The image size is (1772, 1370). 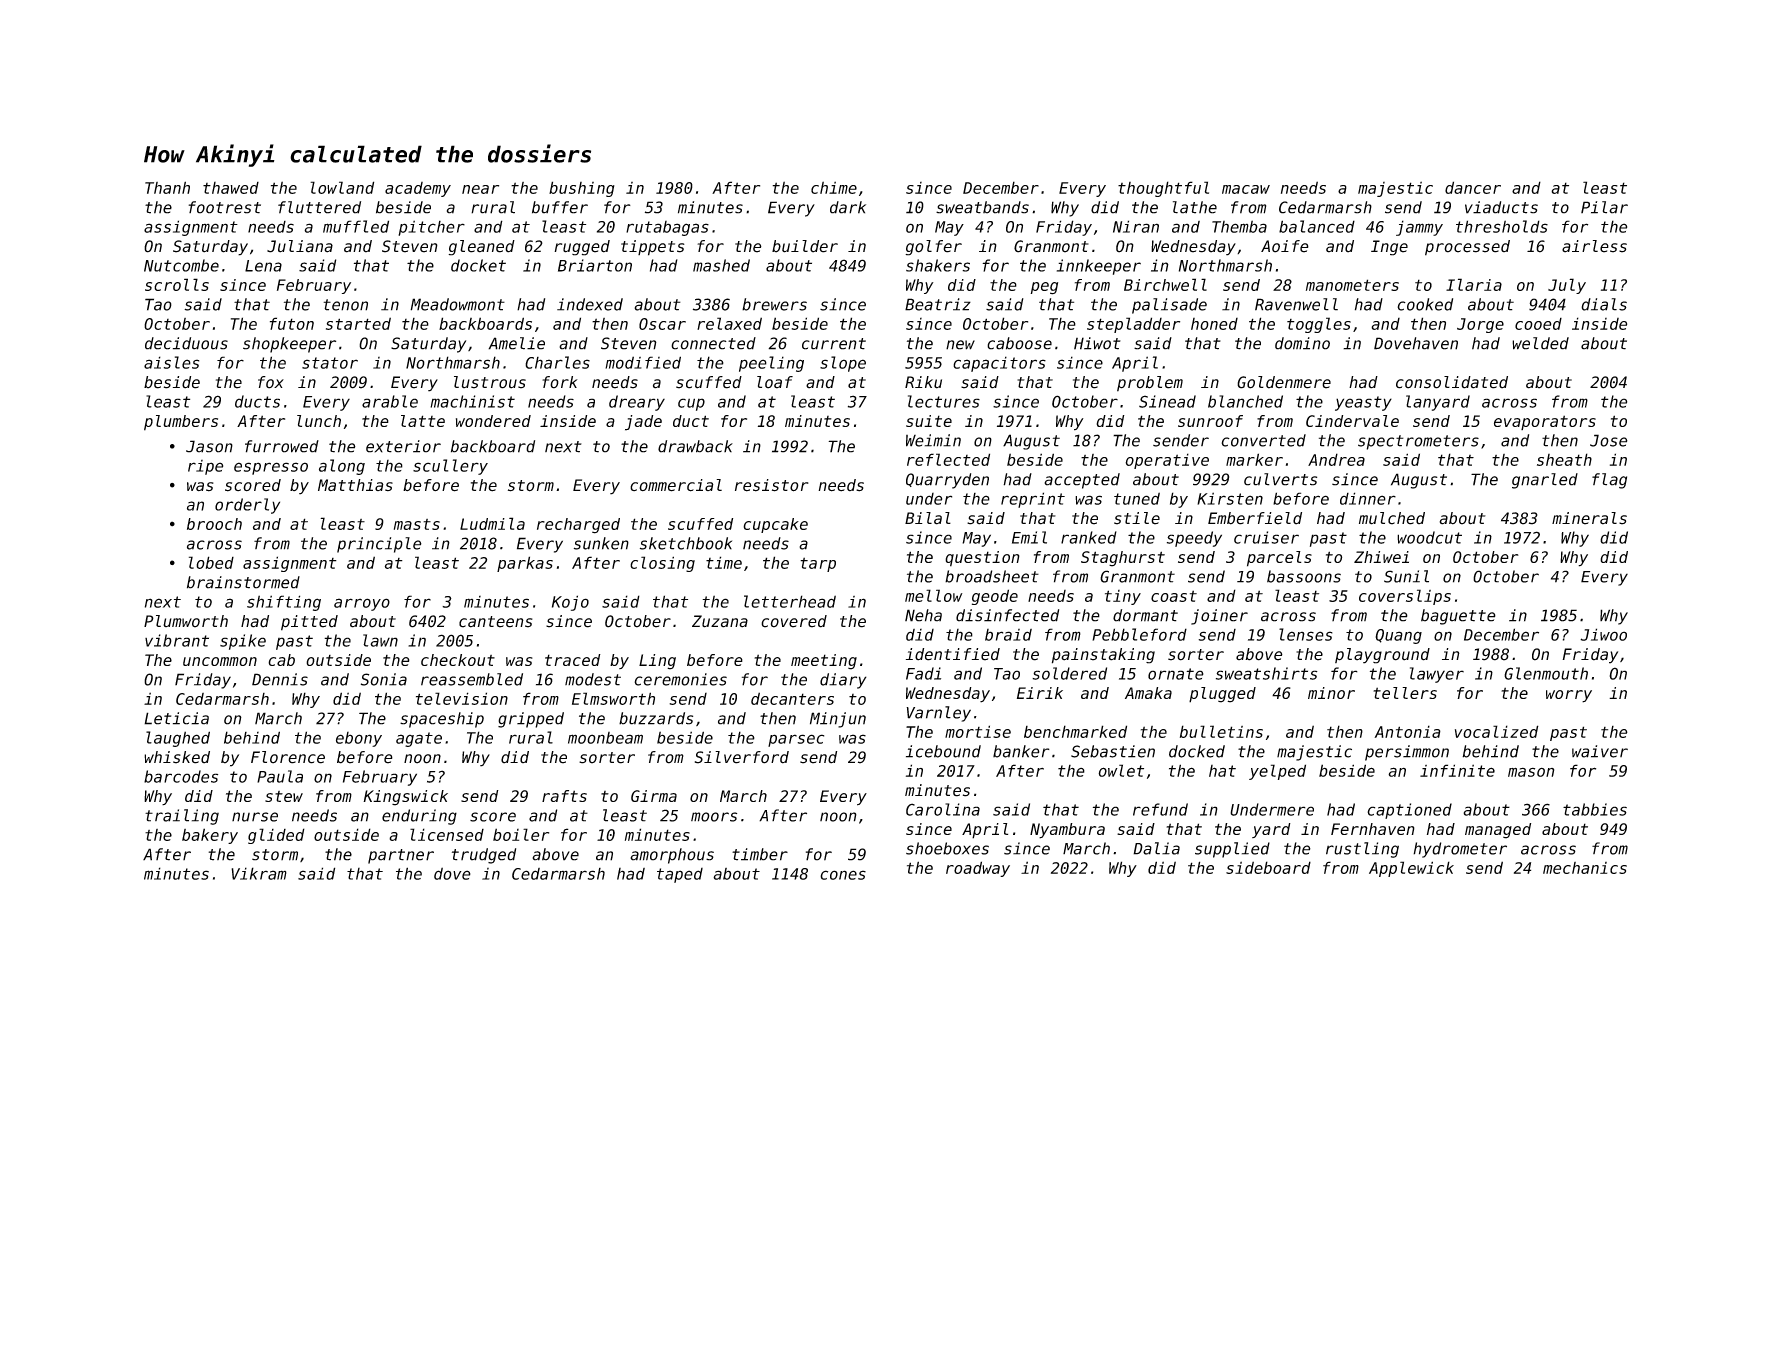 I want to click on arroyo, so click(x=362, y=604).
